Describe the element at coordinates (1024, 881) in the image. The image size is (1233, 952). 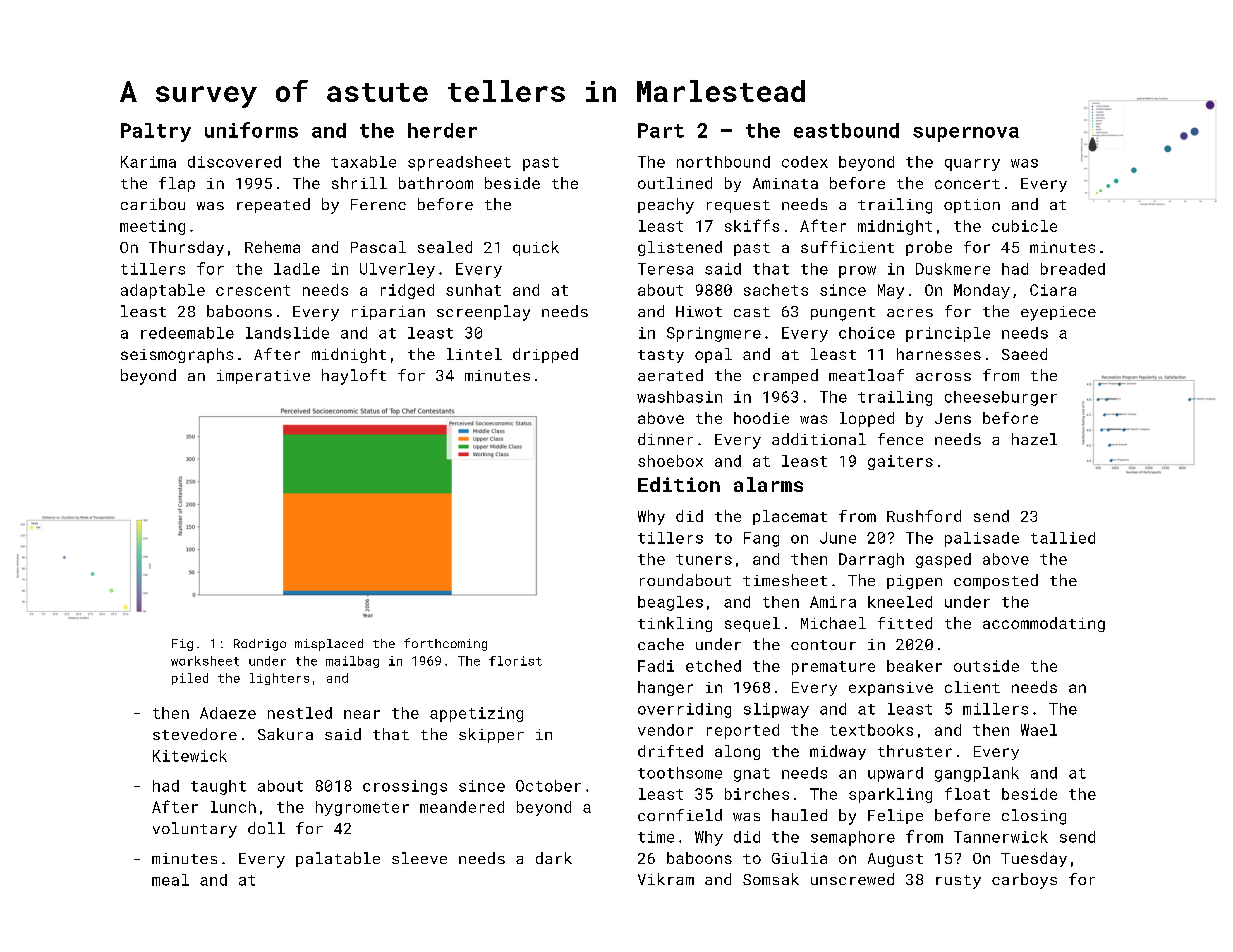
I see `carboys` at that location.
